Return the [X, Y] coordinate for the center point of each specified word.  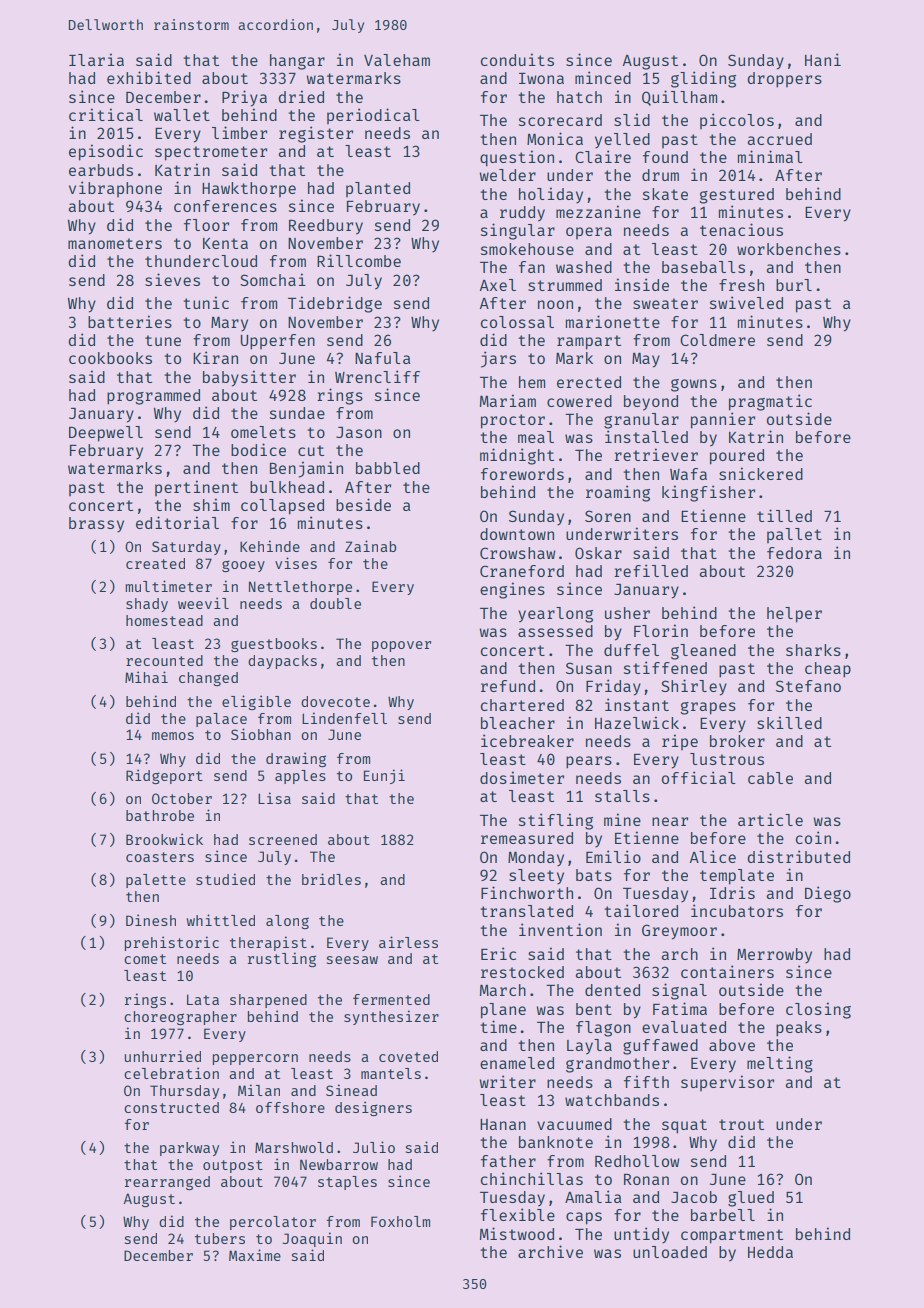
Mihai [146, 677]
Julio [374, 1147]
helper [794, 615]
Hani [823, 59]
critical [106, 114]
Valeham [397, 60]
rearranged [167, 1183]
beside [363, 504]
